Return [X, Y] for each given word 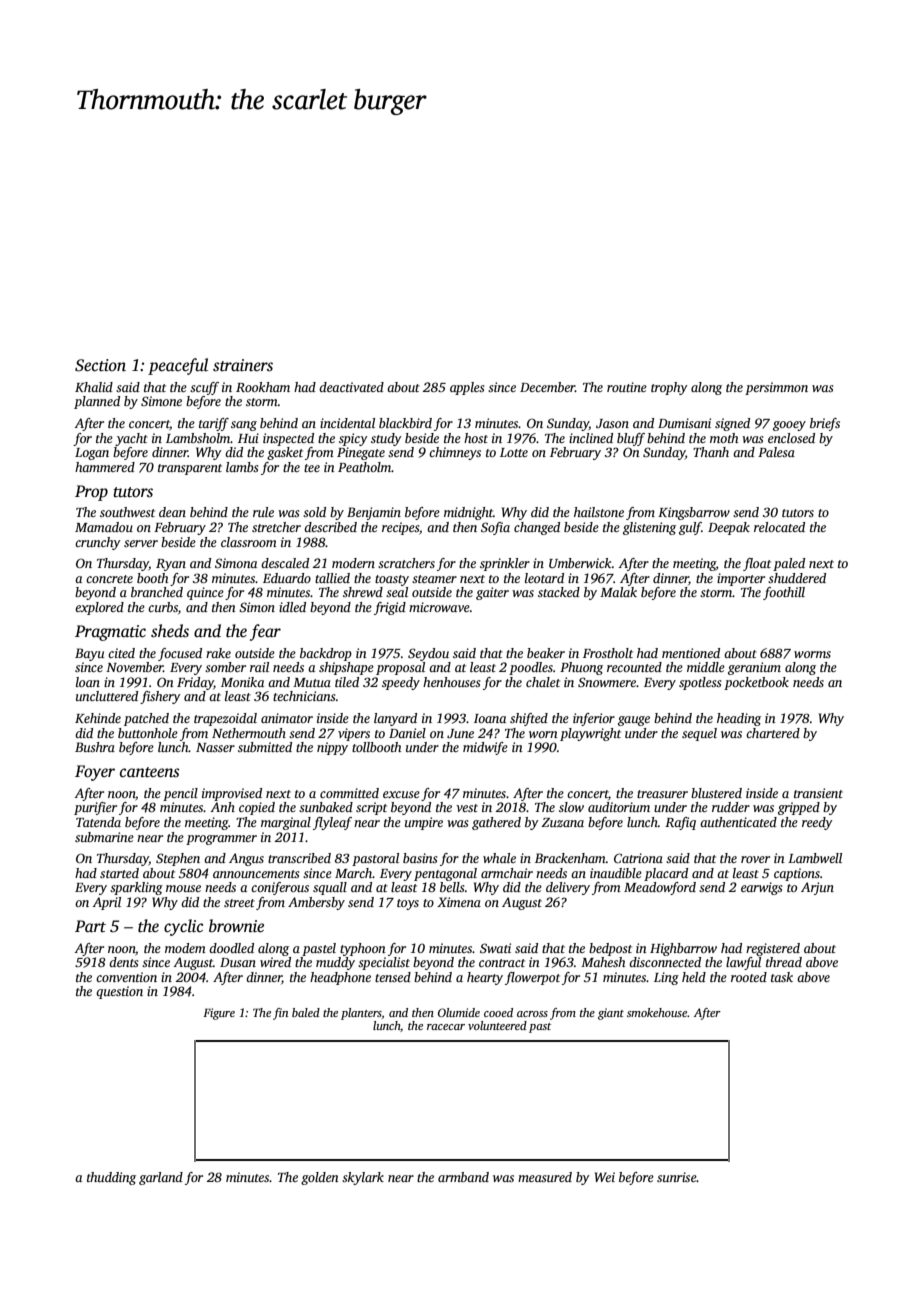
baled [306, 1012]
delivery [568, 888]
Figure [219, 1014]
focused [180, 654]
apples [467, 388]
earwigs [761, 888]
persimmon [776, 388]
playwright [590, 734]
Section [100, 365]
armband [463, 1177]
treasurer [662, 794]
